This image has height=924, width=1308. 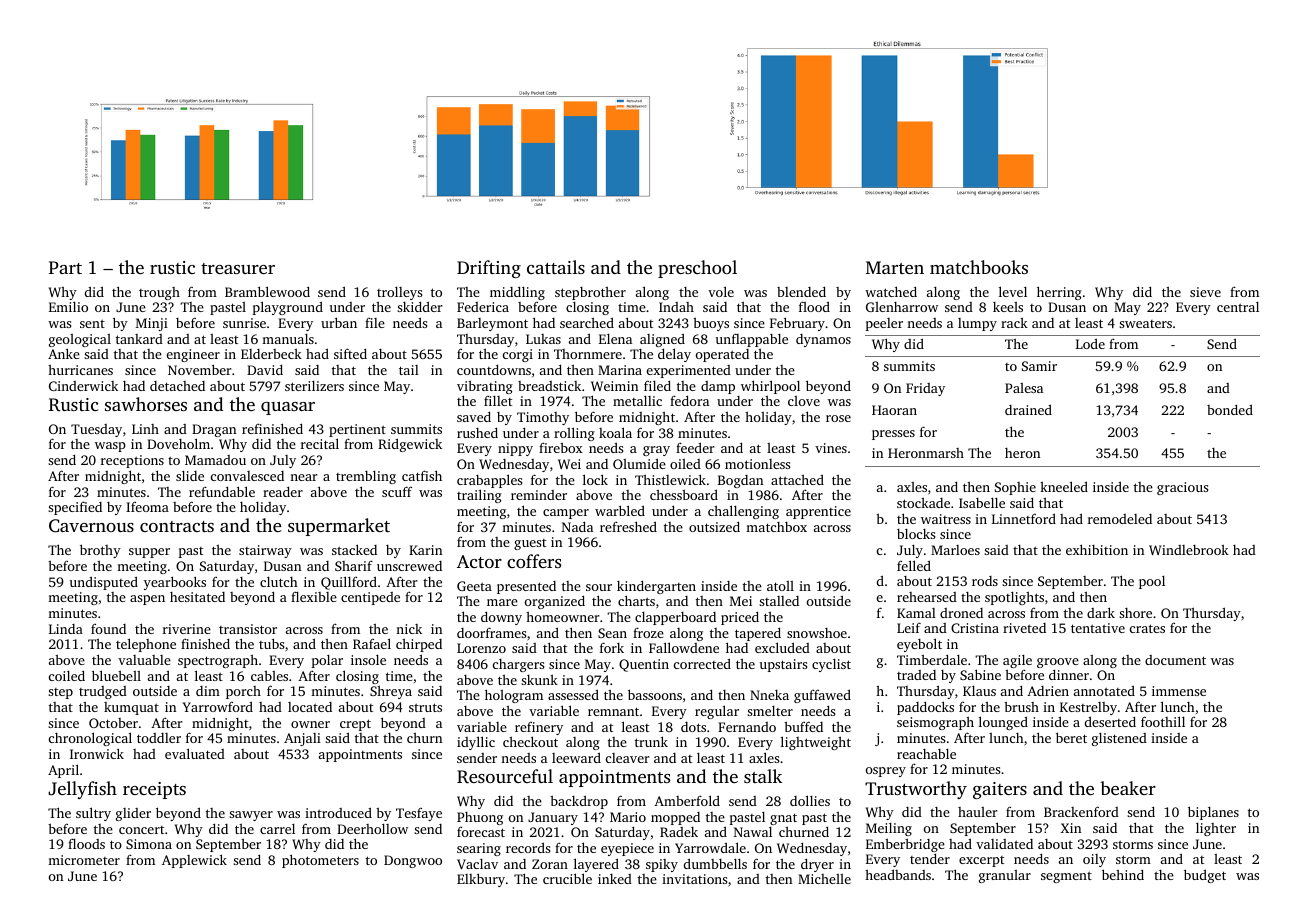 What do you see at coordinates (1175, 660) in the image?
I see `document` at bounding box center [1175, 660].
